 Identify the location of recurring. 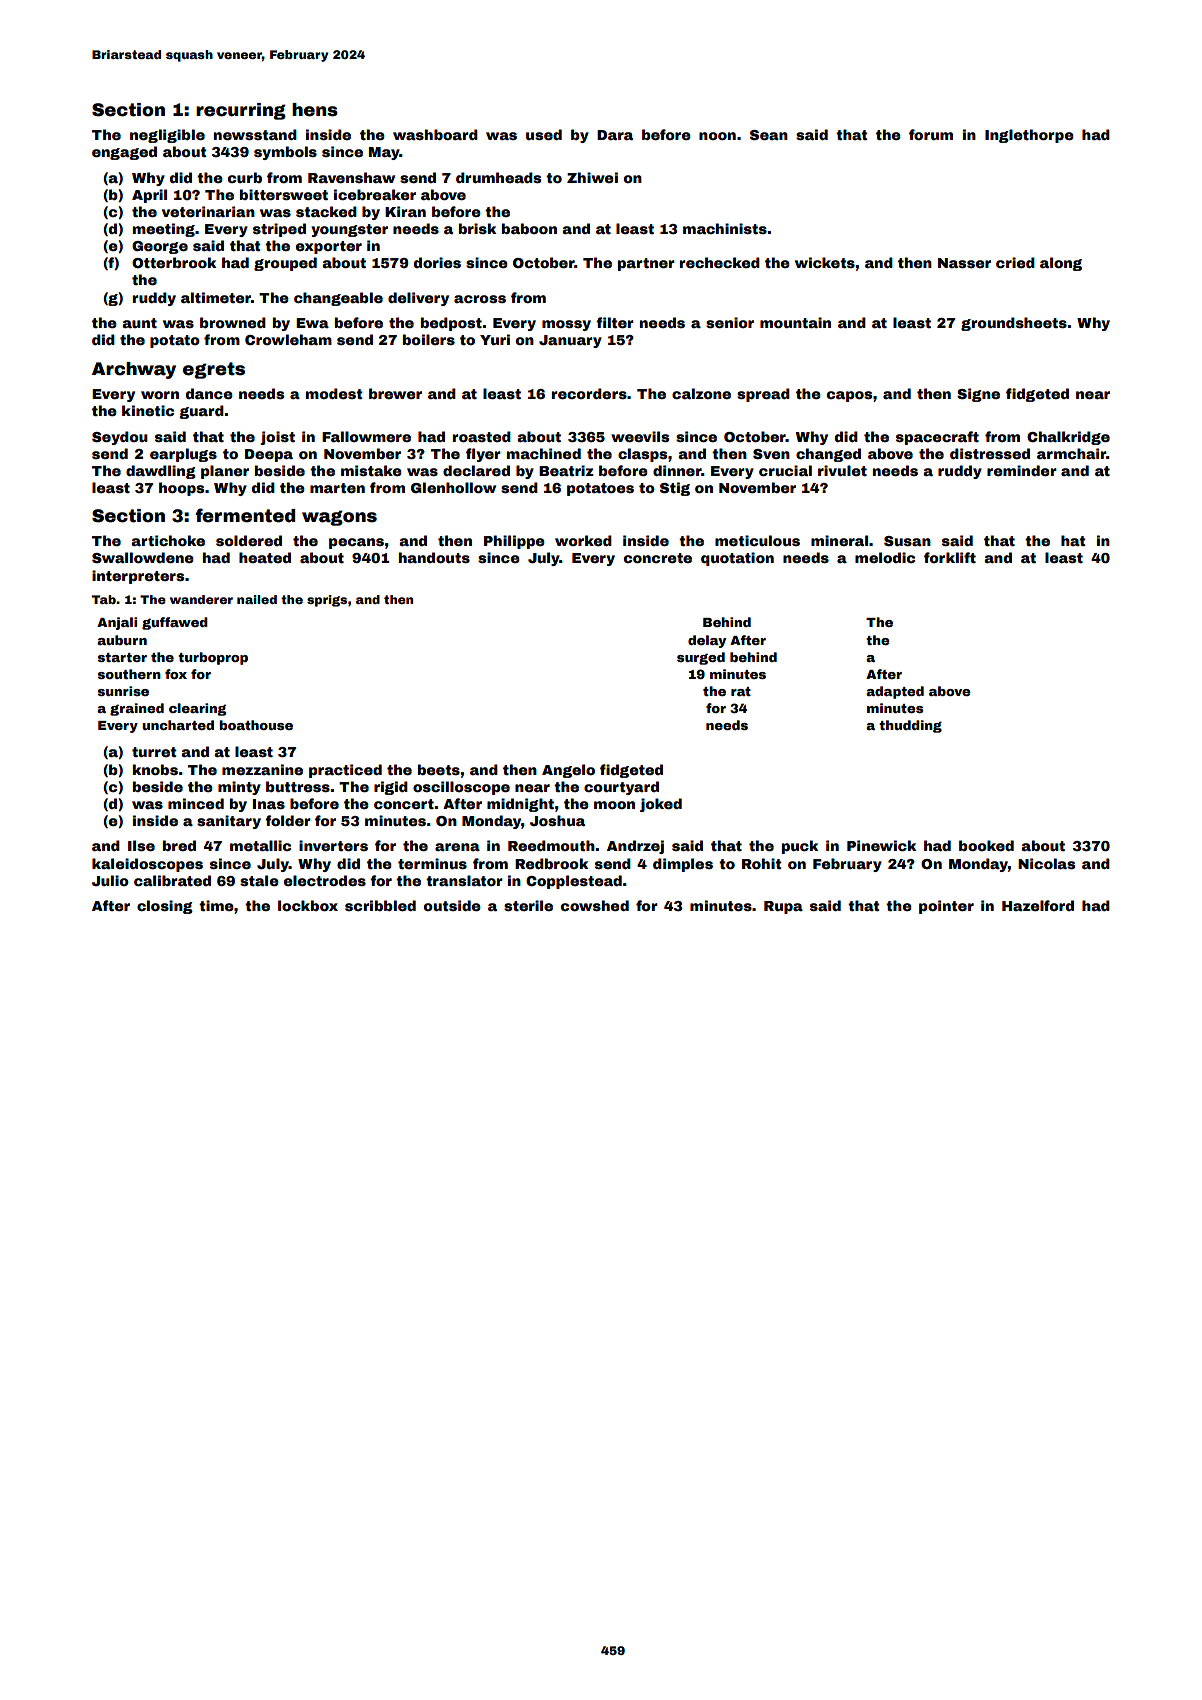
(241, 111).
